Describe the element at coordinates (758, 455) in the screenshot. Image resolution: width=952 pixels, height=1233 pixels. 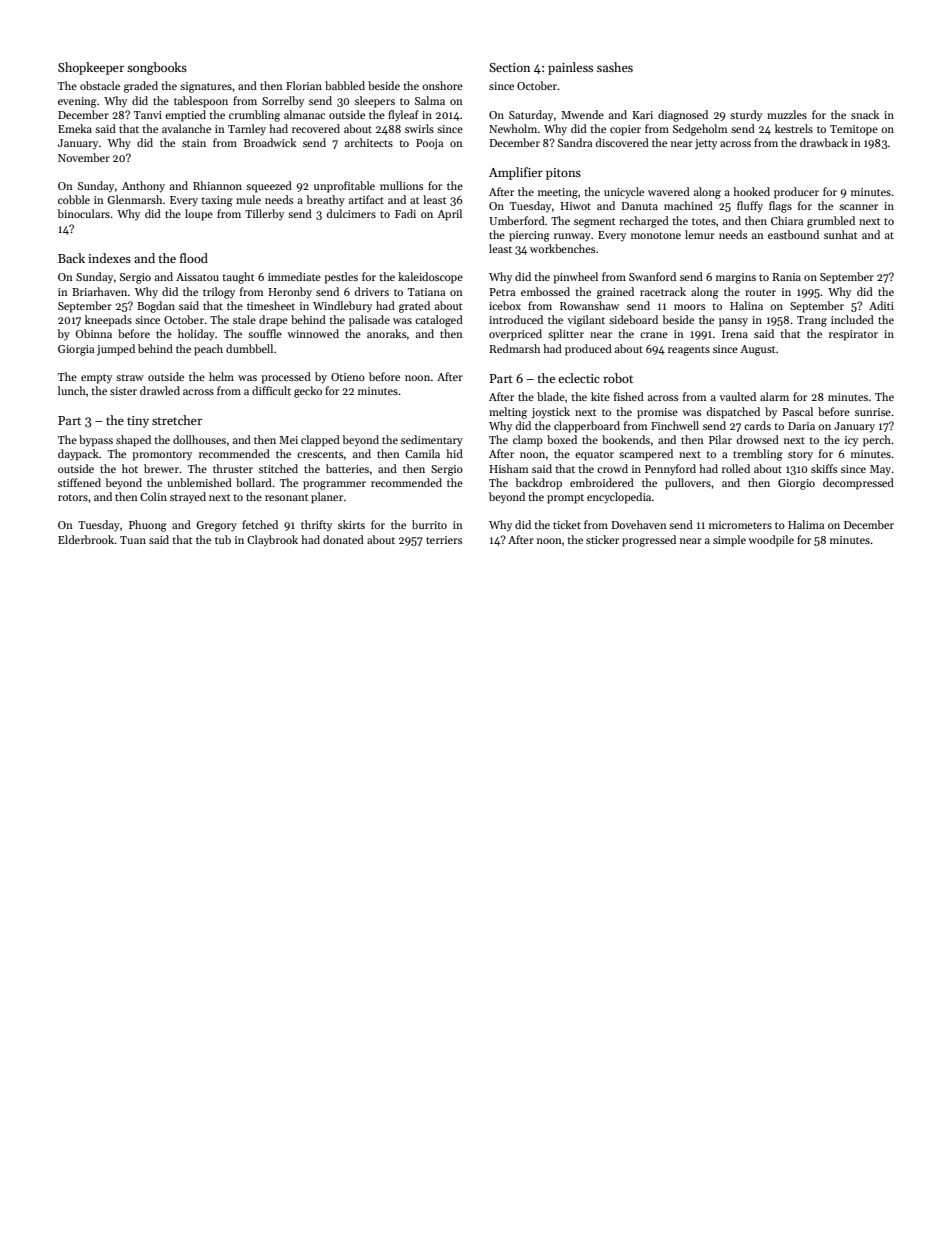
I see `trembling` at that location.
